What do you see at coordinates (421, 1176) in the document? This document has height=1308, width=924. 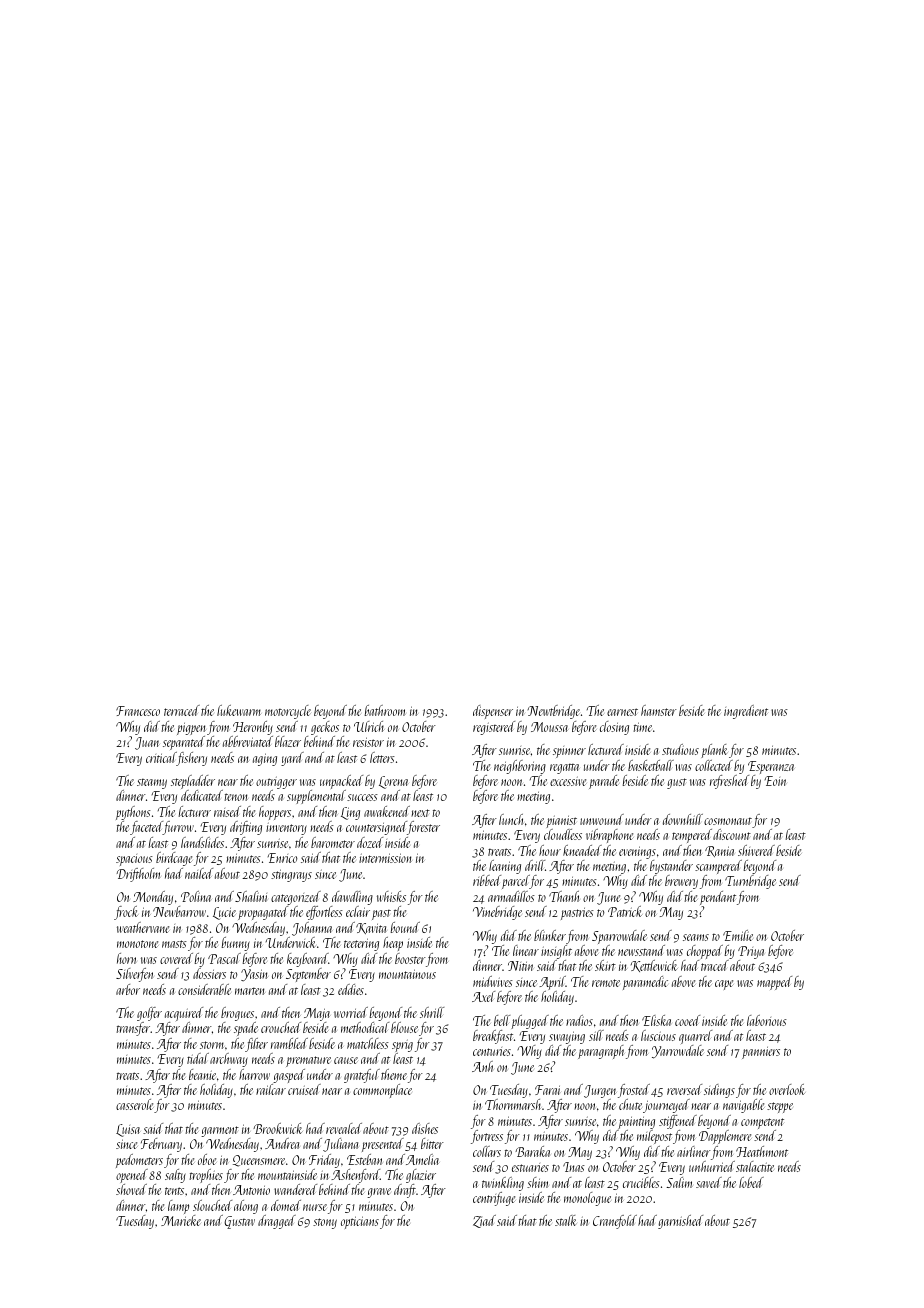 I see `glazier` at bounding box center [421, 1176].
